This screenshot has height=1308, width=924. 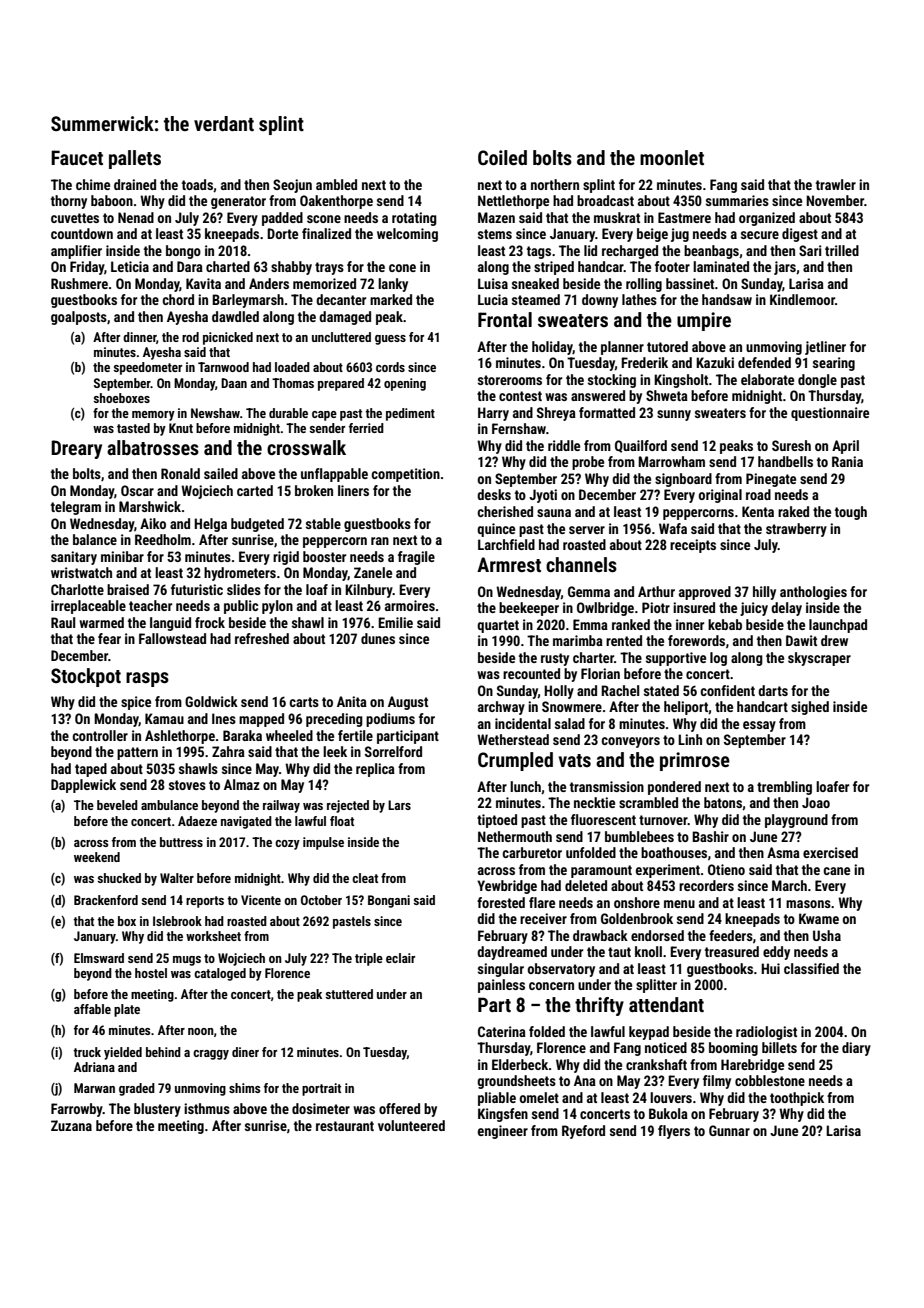 What do you see at coordinates (513, 202) in the screenshot?
I see `Nettlethorpe` at bounding box center [513, 202].
